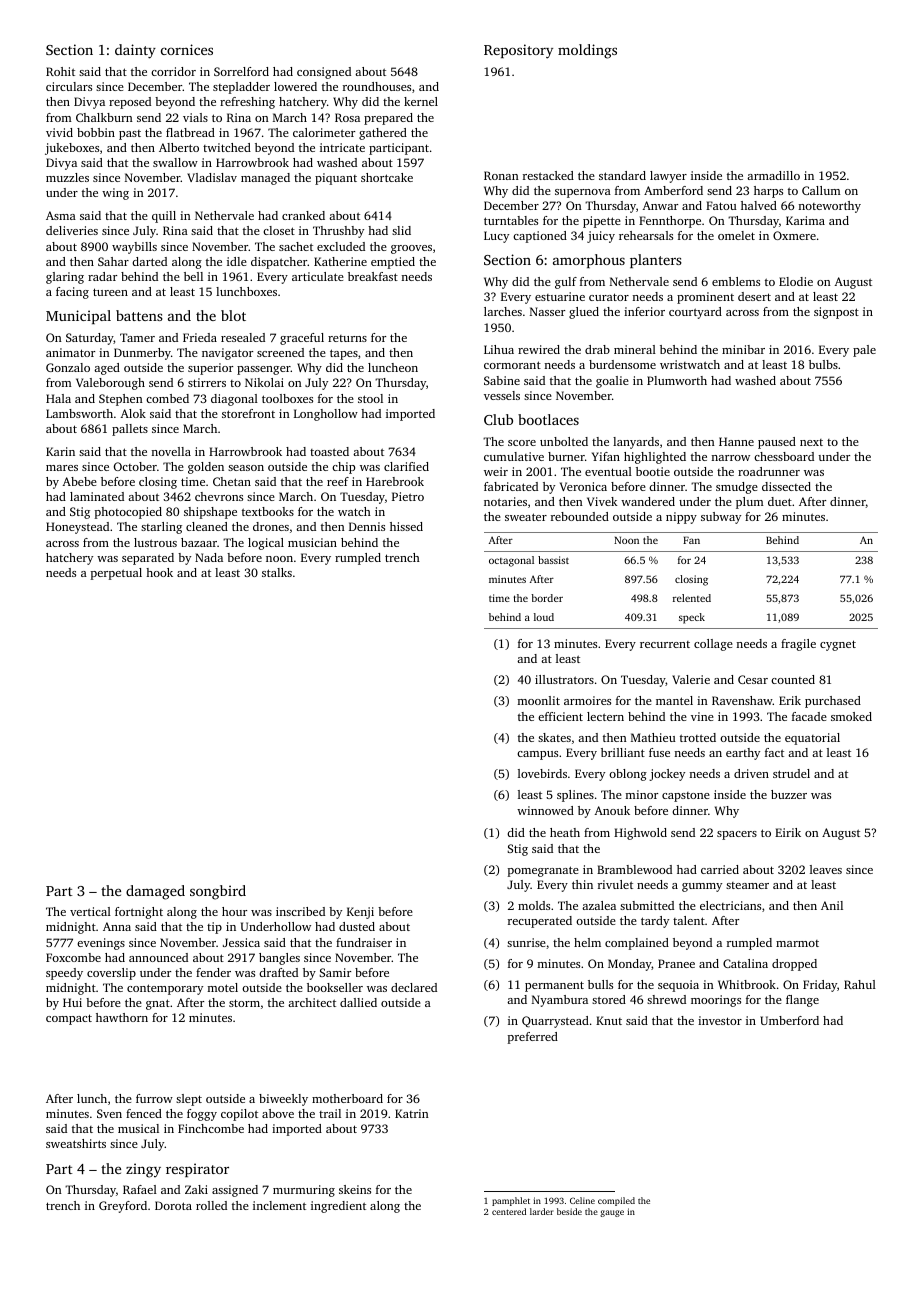 This screenshot has height=1308, width=924. What do you see at coordinates (509, 1211) in the screenshot?
I see `centered` at bounding box center [509, 1211].
